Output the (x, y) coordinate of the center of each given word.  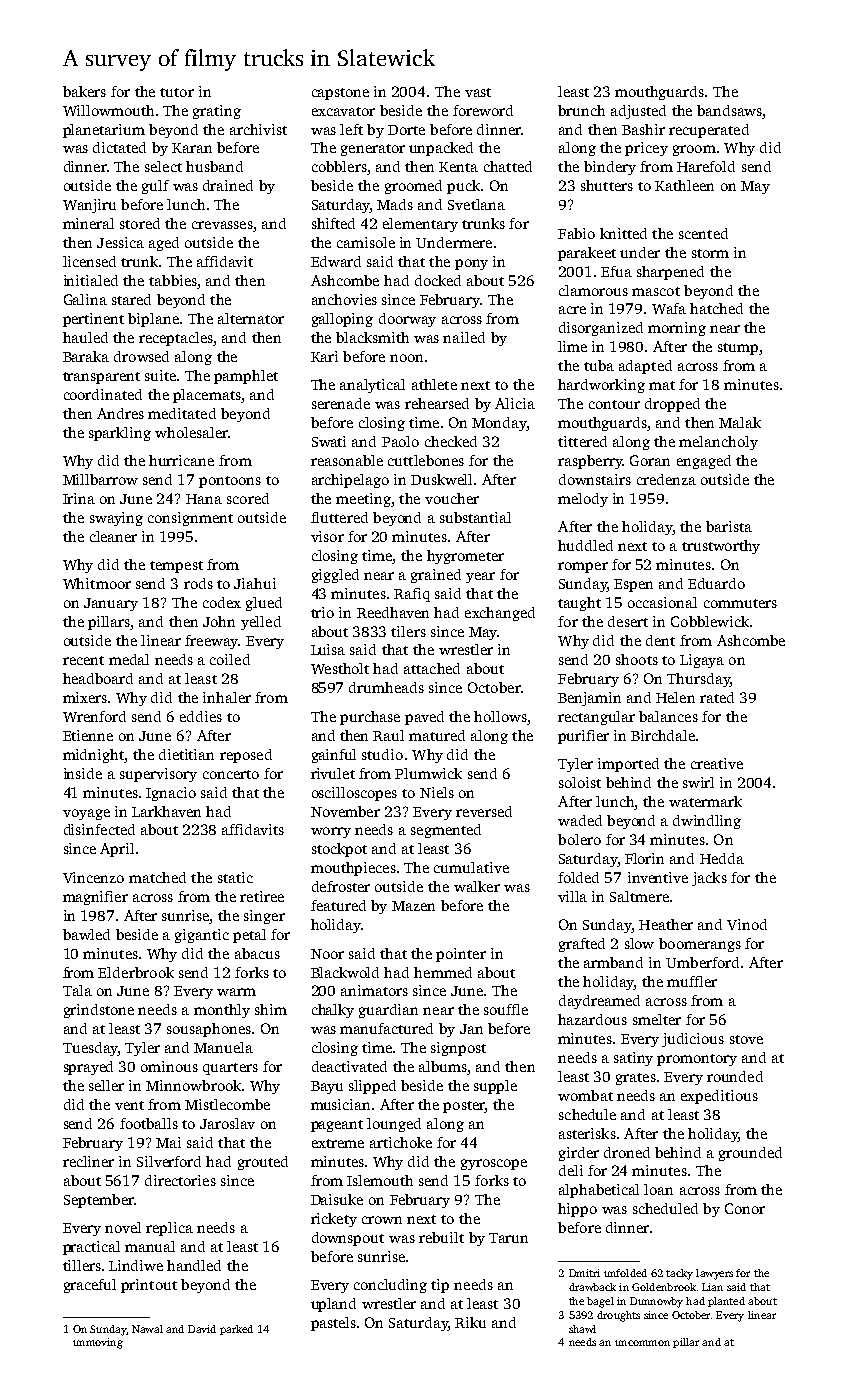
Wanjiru (89, 206)
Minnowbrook (193, 1085)
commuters (740, 603)
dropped (672, 405)
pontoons (230, 482)
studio (382, 754)
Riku (470, 1322)
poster (464, 1107)
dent (660, 640)
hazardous (592, 1019)
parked (236, 1330)
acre (572, 310)
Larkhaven (166, 811)
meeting (363, 500)
